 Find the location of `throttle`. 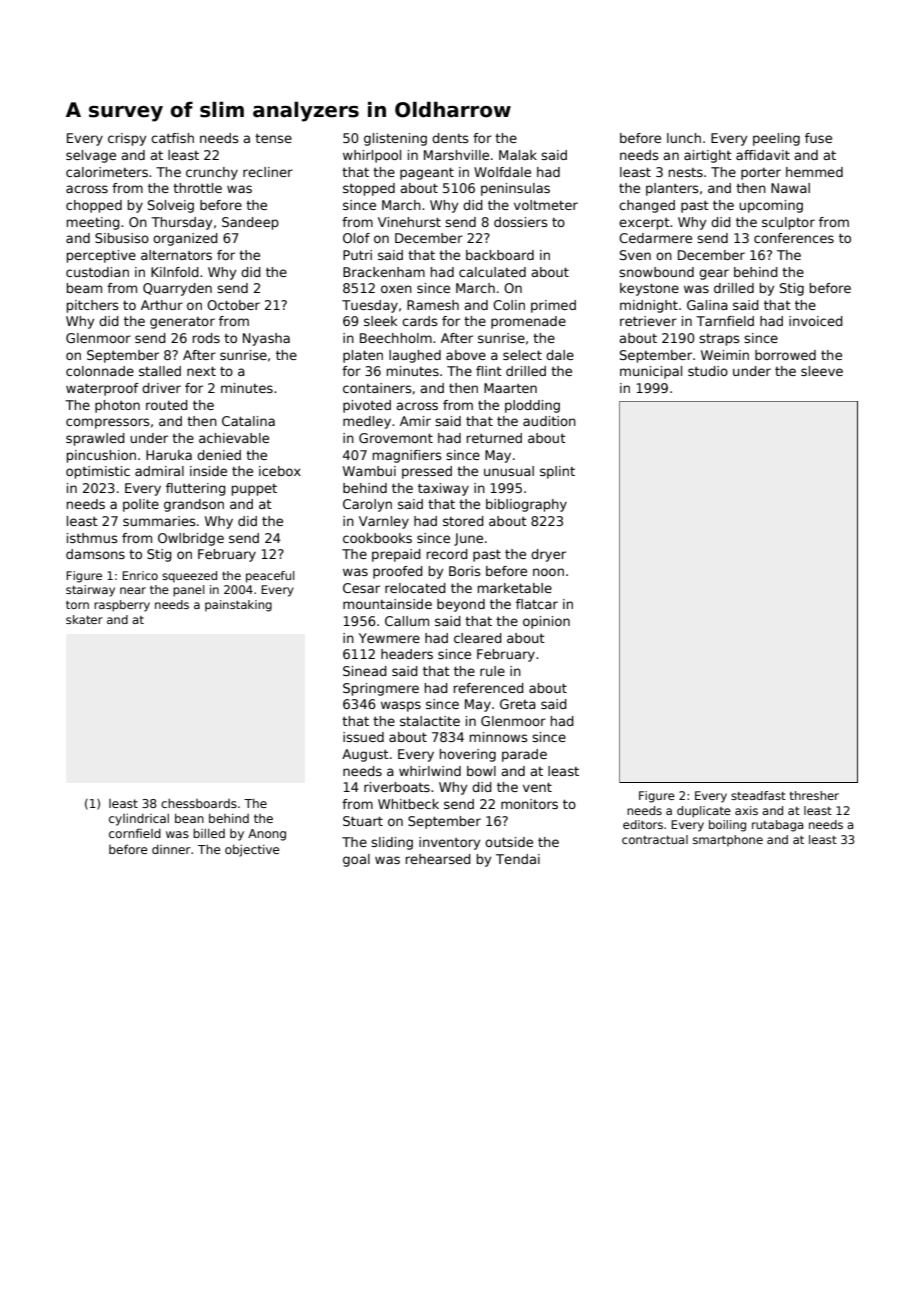

throttle is located at coordinates (197, 188).
